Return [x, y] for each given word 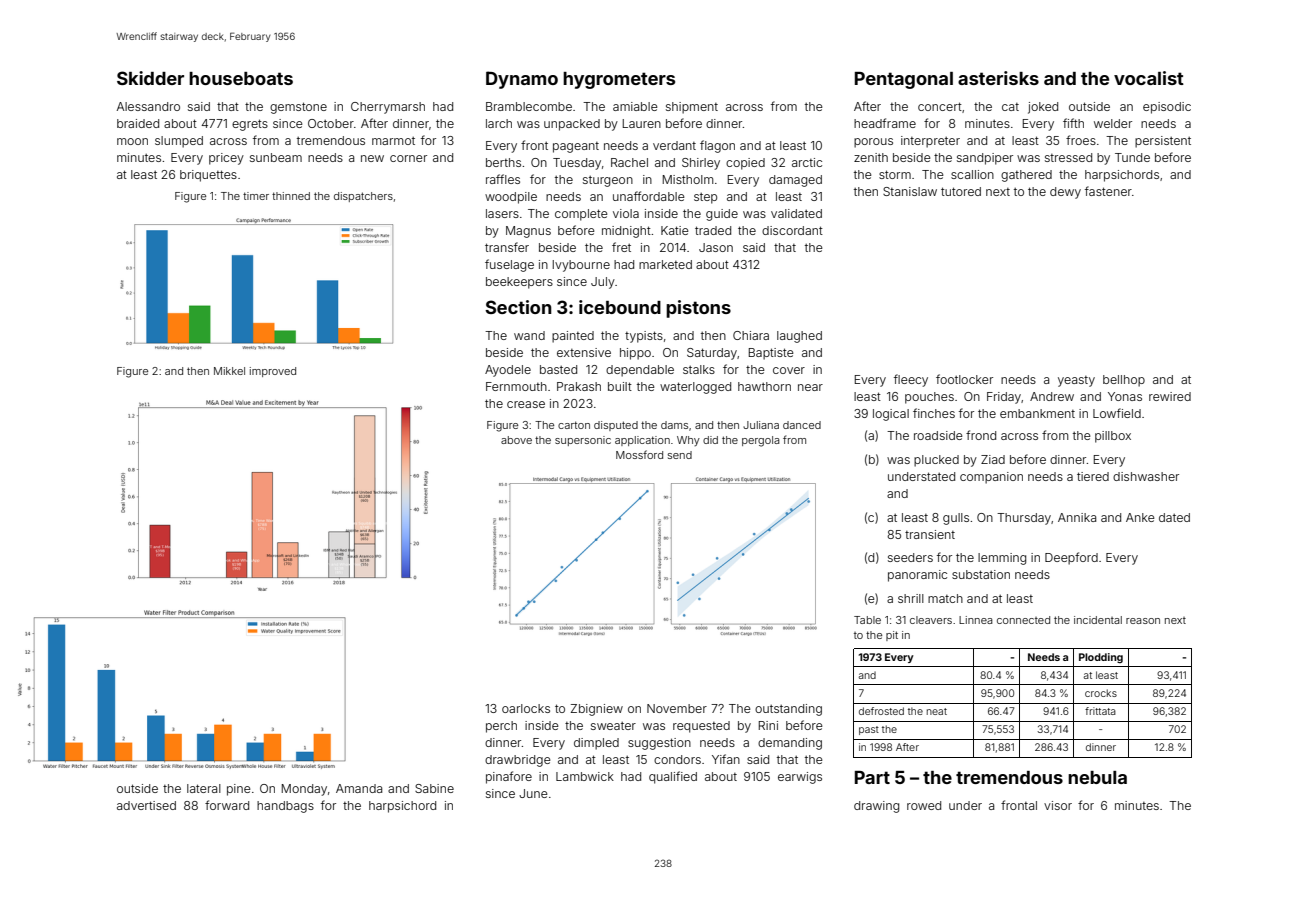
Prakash [579, 386]
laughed [799, 337]
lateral [204, 788]
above [516, 440]
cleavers [931, 620]
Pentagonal [904, 80]
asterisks [998, 78]
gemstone [298, 108]
